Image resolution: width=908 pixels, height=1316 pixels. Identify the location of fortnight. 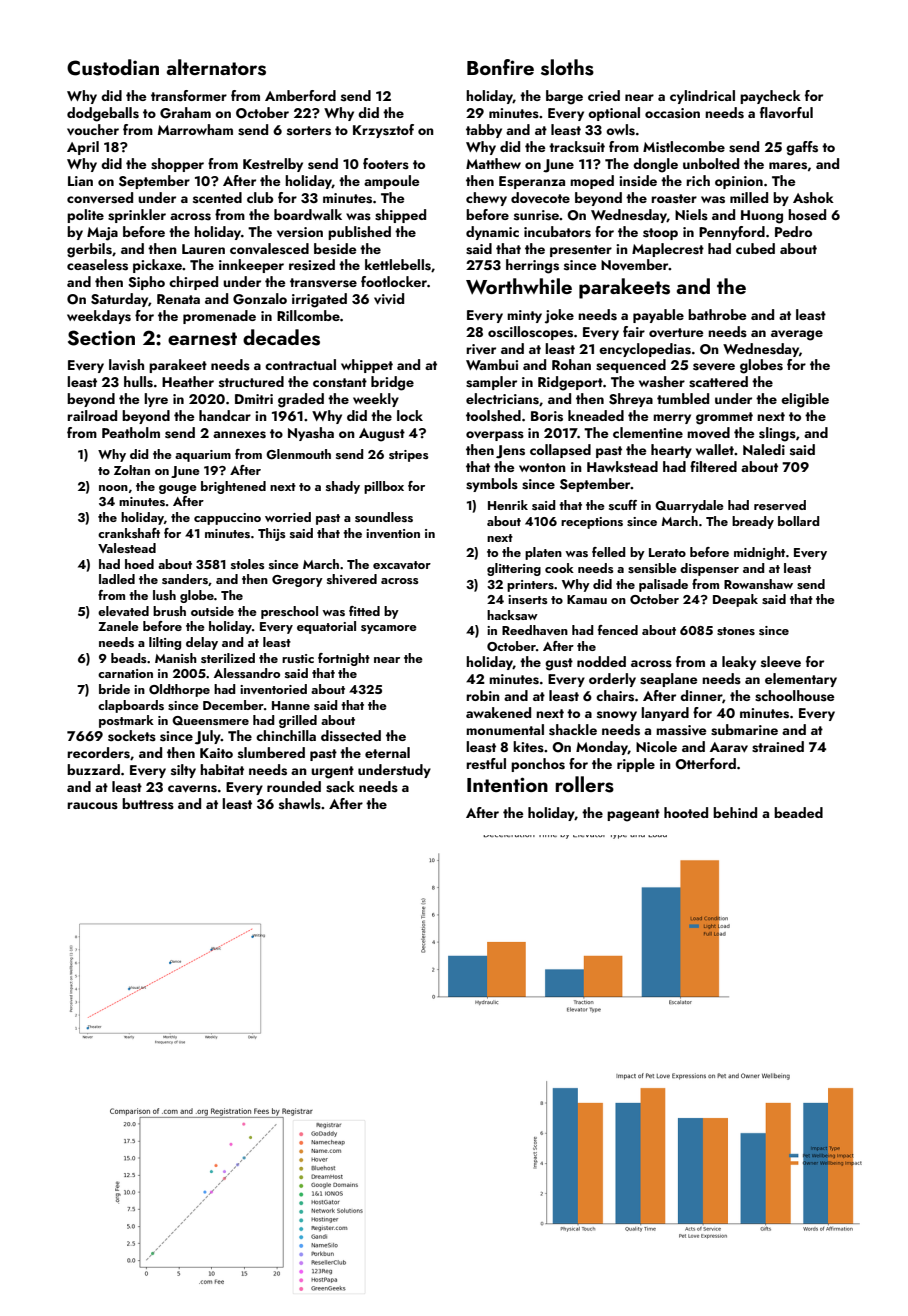
(344, 659).
